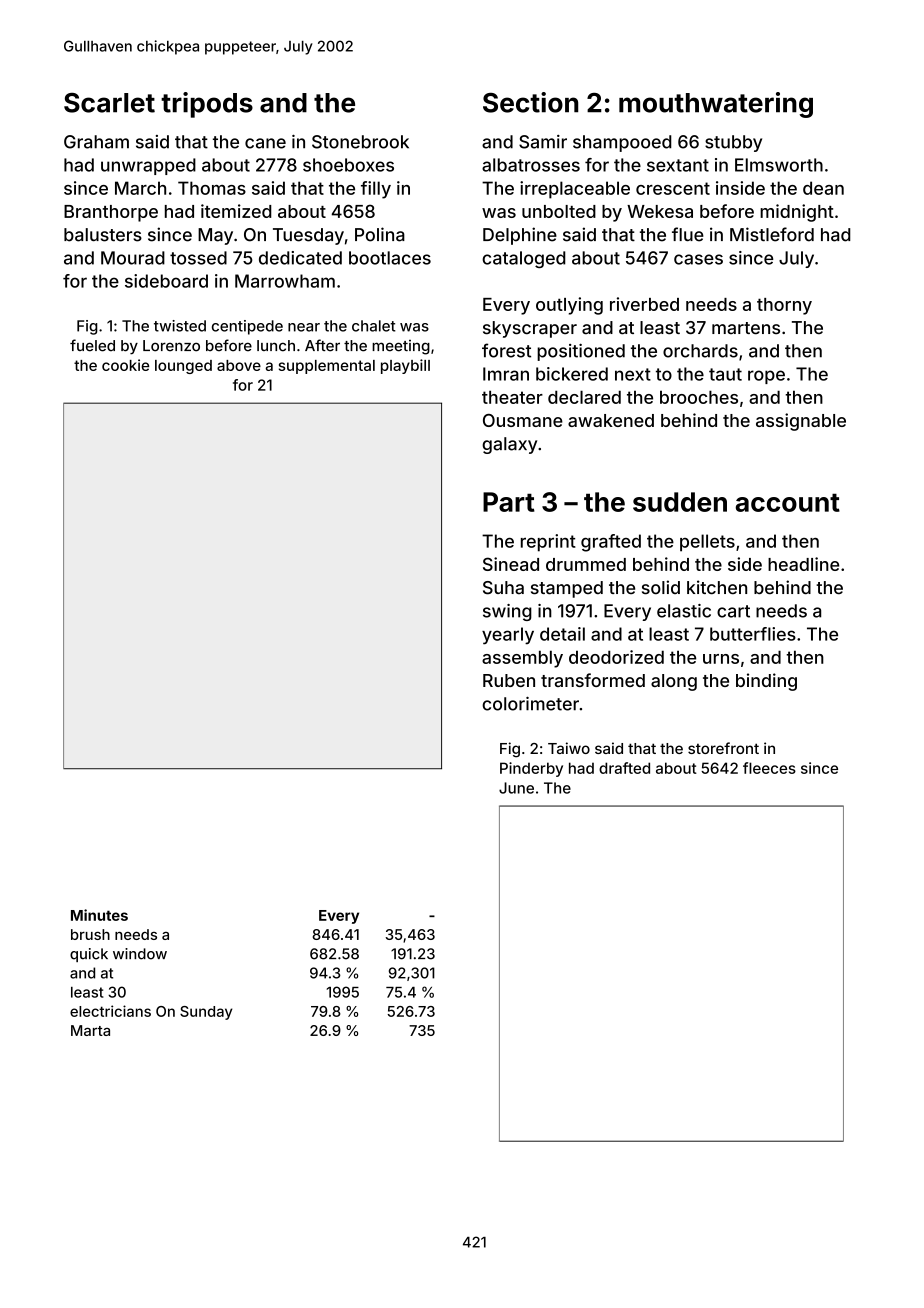  What do you see at coordinates (698, 259) in the screenshot?
I see `cases` at bounding box center [698, 259].
